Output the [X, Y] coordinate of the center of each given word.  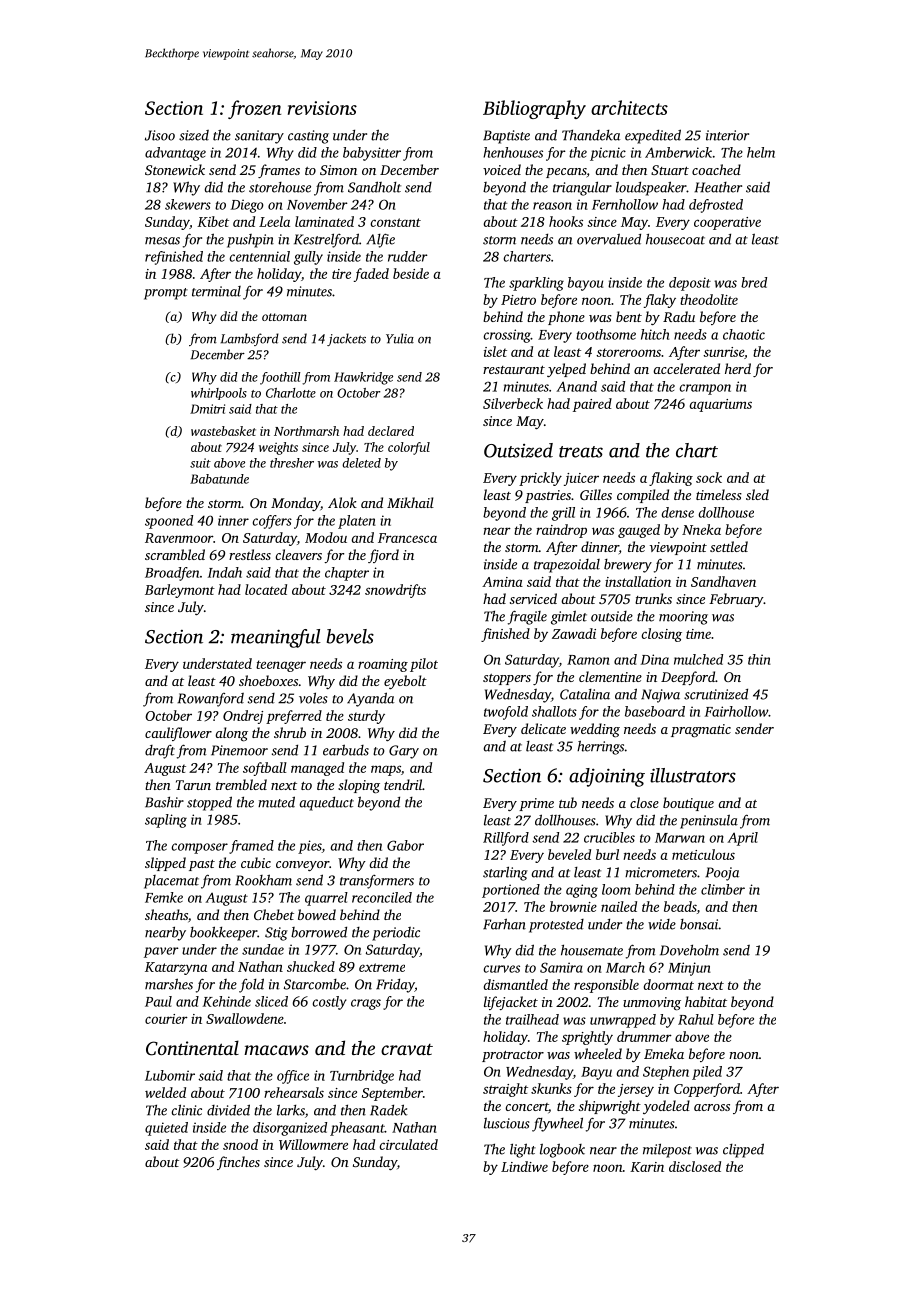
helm [761, 152]
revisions [322, 108]
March [625, 967]
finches [238, 1163]
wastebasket [223, 431]
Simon [338, 170]
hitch [655, 334]
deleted [361, 463]
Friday [395, 986]
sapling [166, 821]
